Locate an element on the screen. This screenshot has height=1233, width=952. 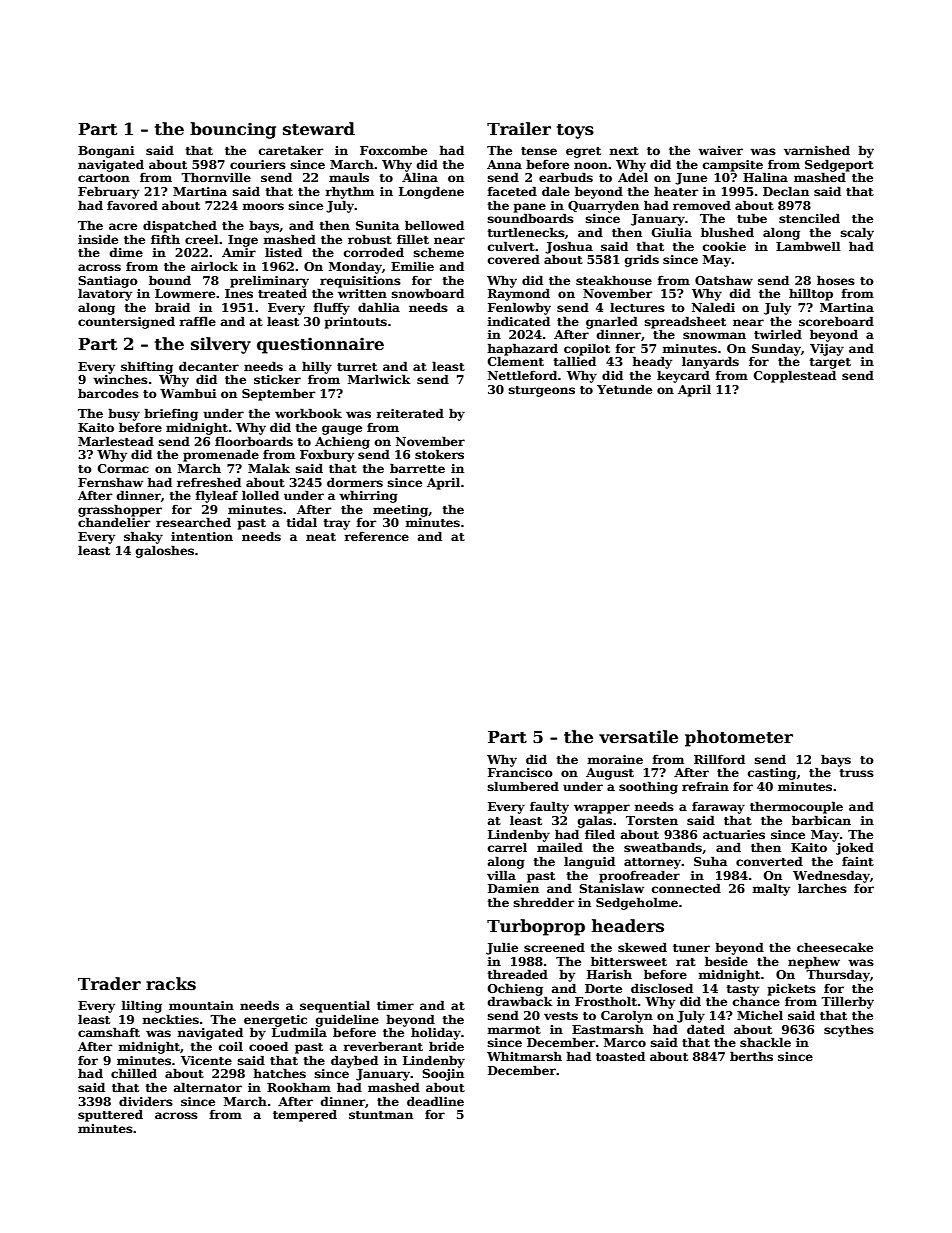
reference is located at coordinates (377, 536).
